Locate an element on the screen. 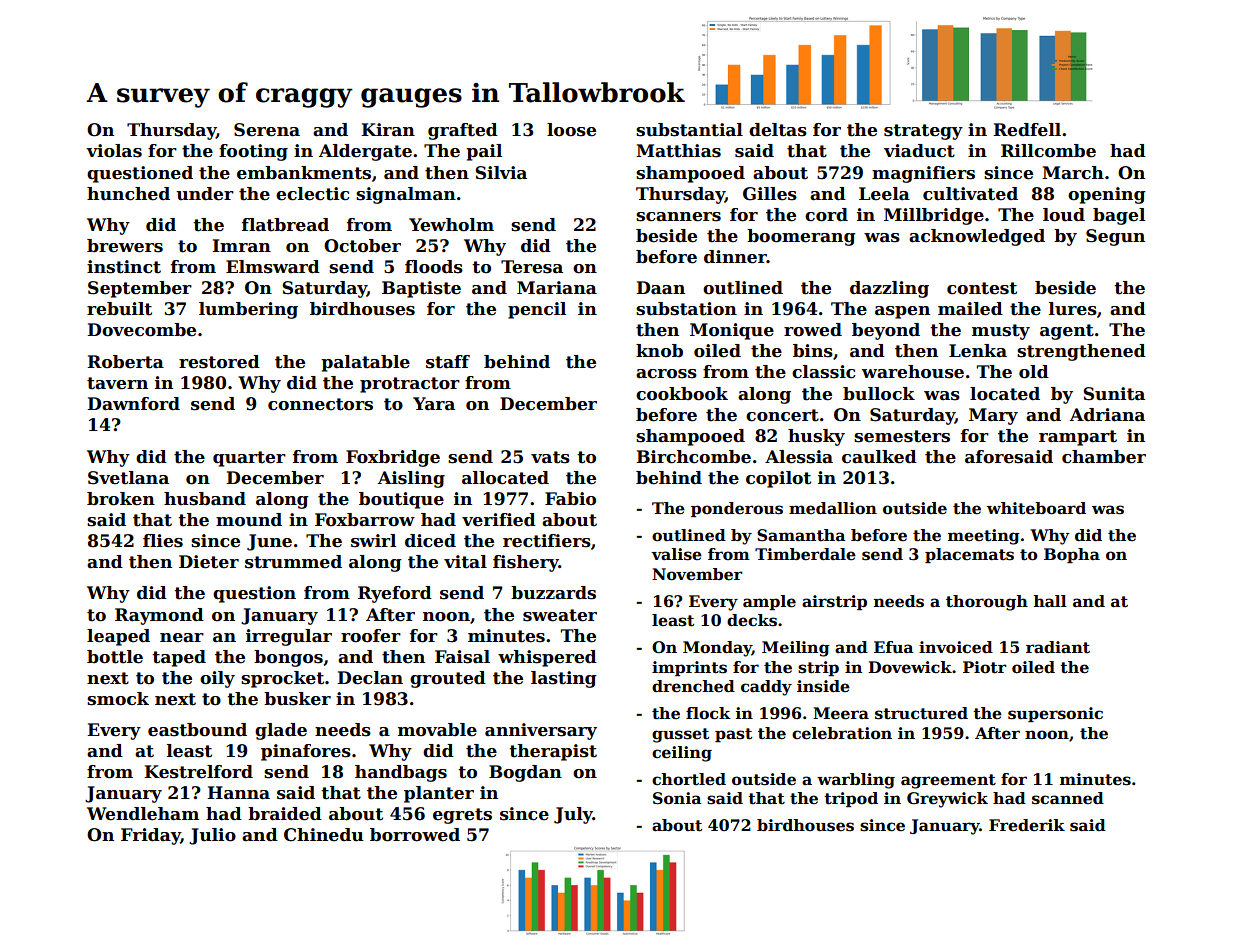 This screenshot has width=1233, height=952. quarter is located at coordinates (249, 459).
